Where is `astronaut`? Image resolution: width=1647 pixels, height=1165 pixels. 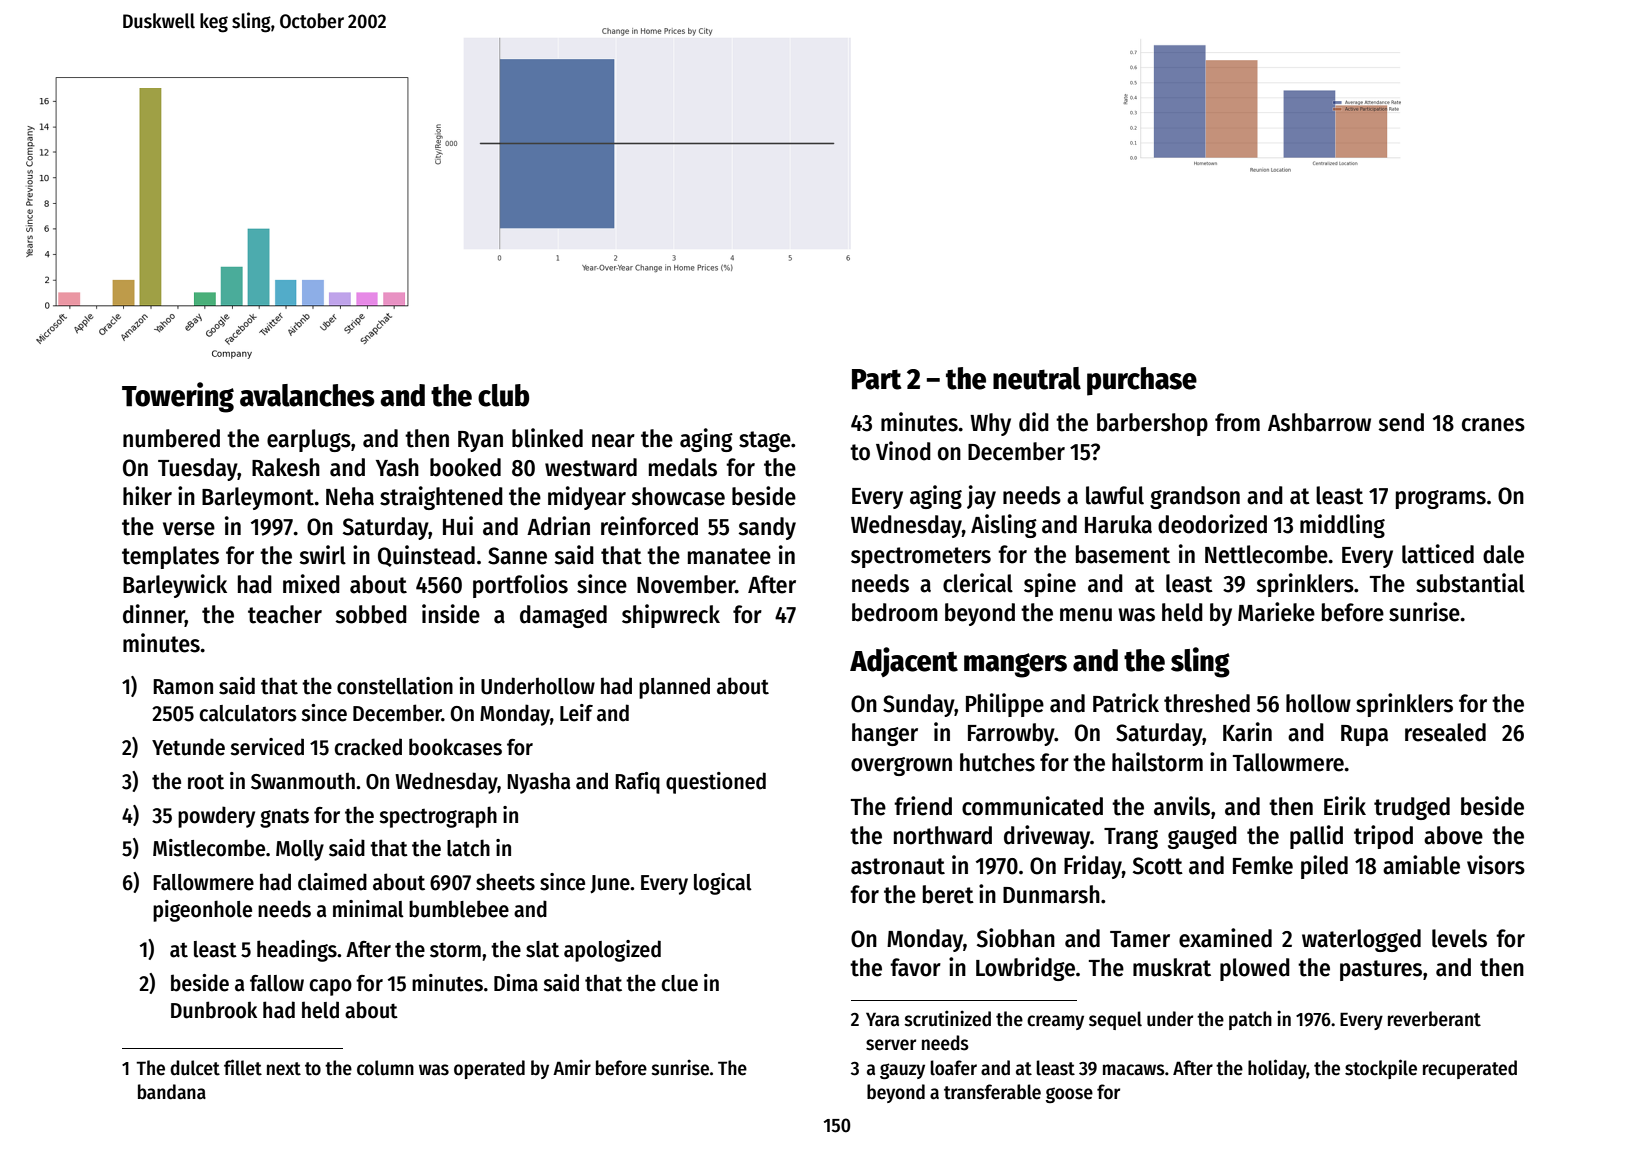 astronaut is located at coordinates (898, 866).
